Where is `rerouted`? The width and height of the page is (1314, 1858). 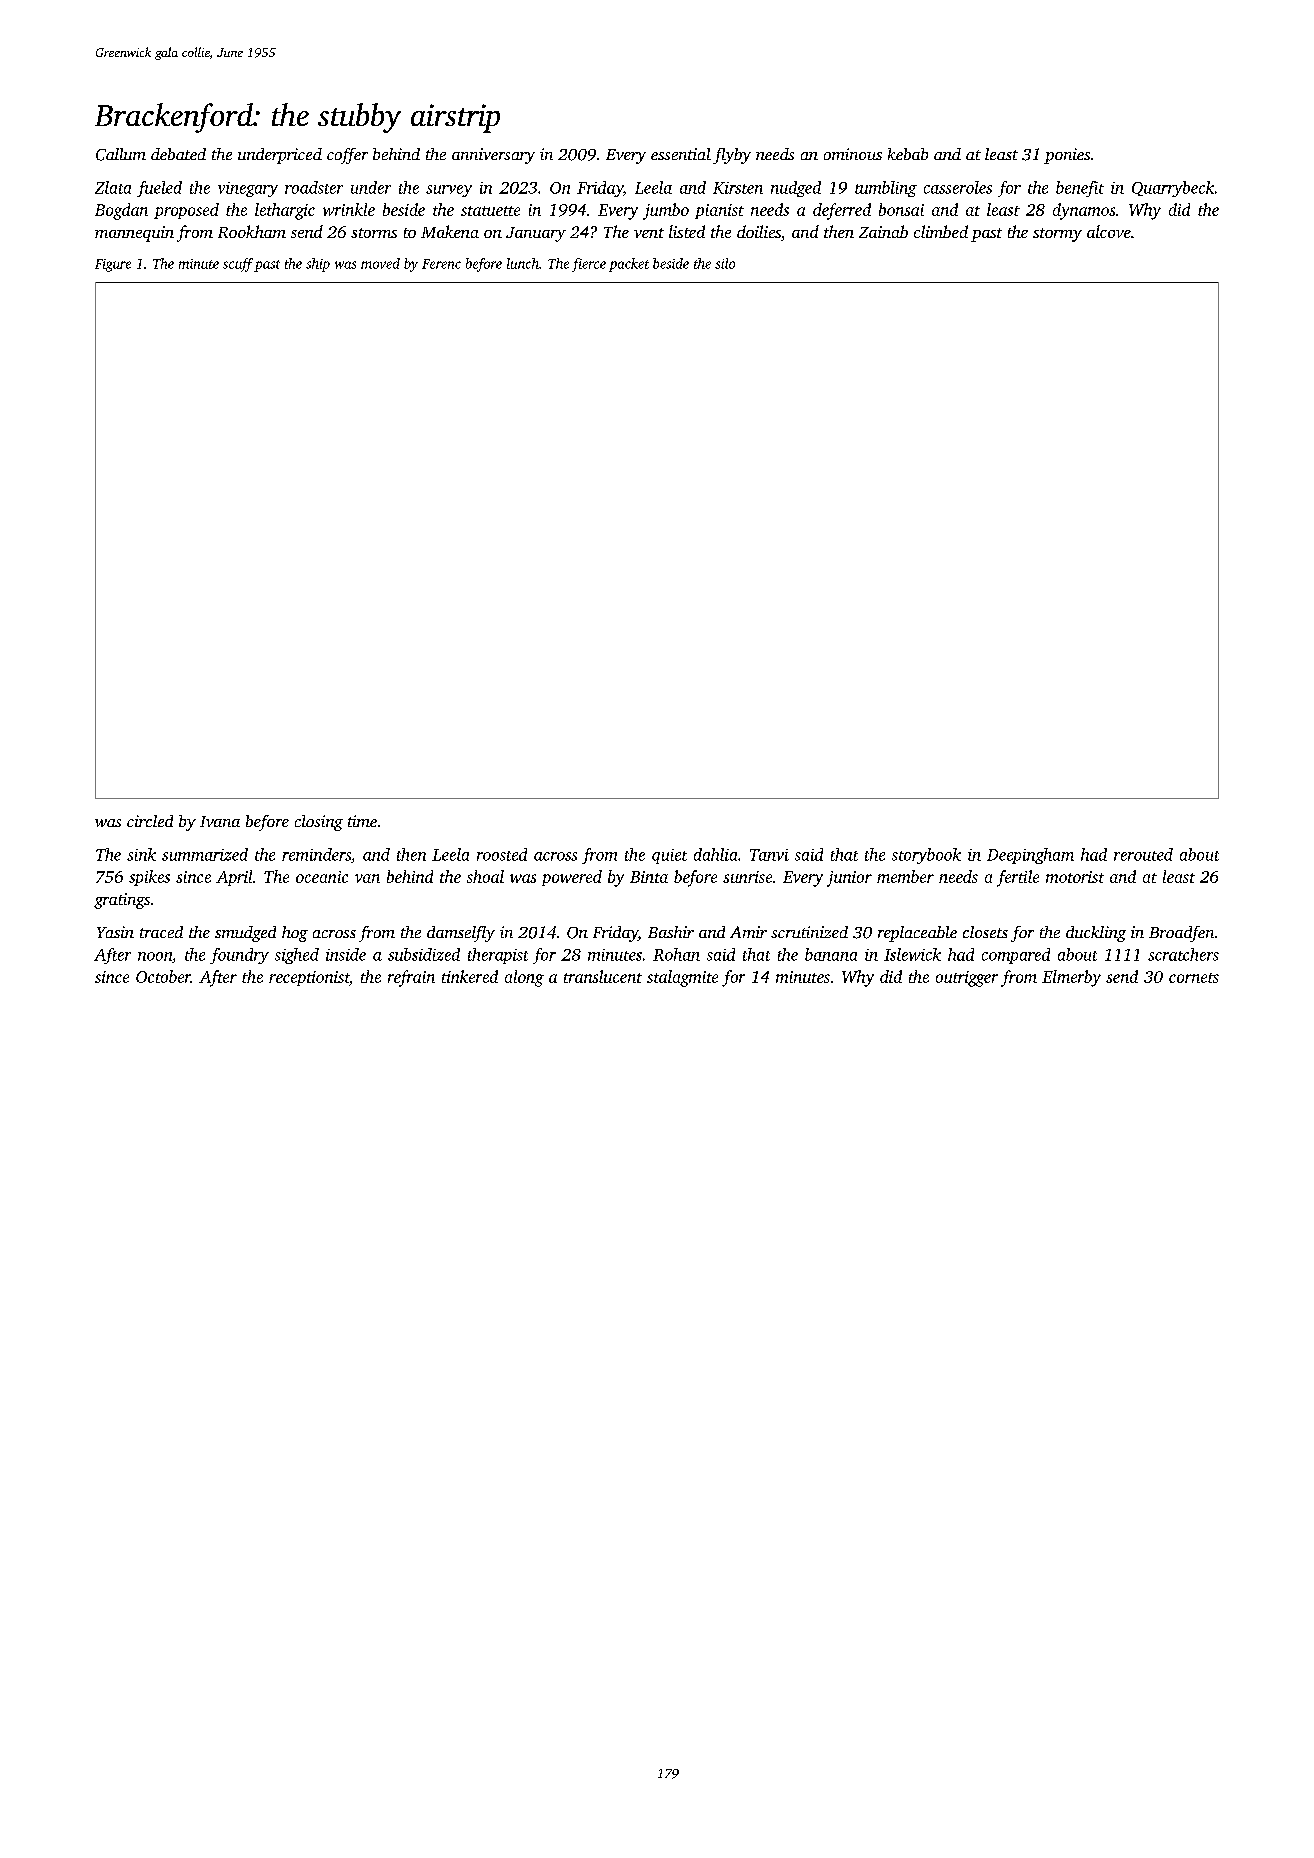
rerouted is located at coordinates (1143, 854).
